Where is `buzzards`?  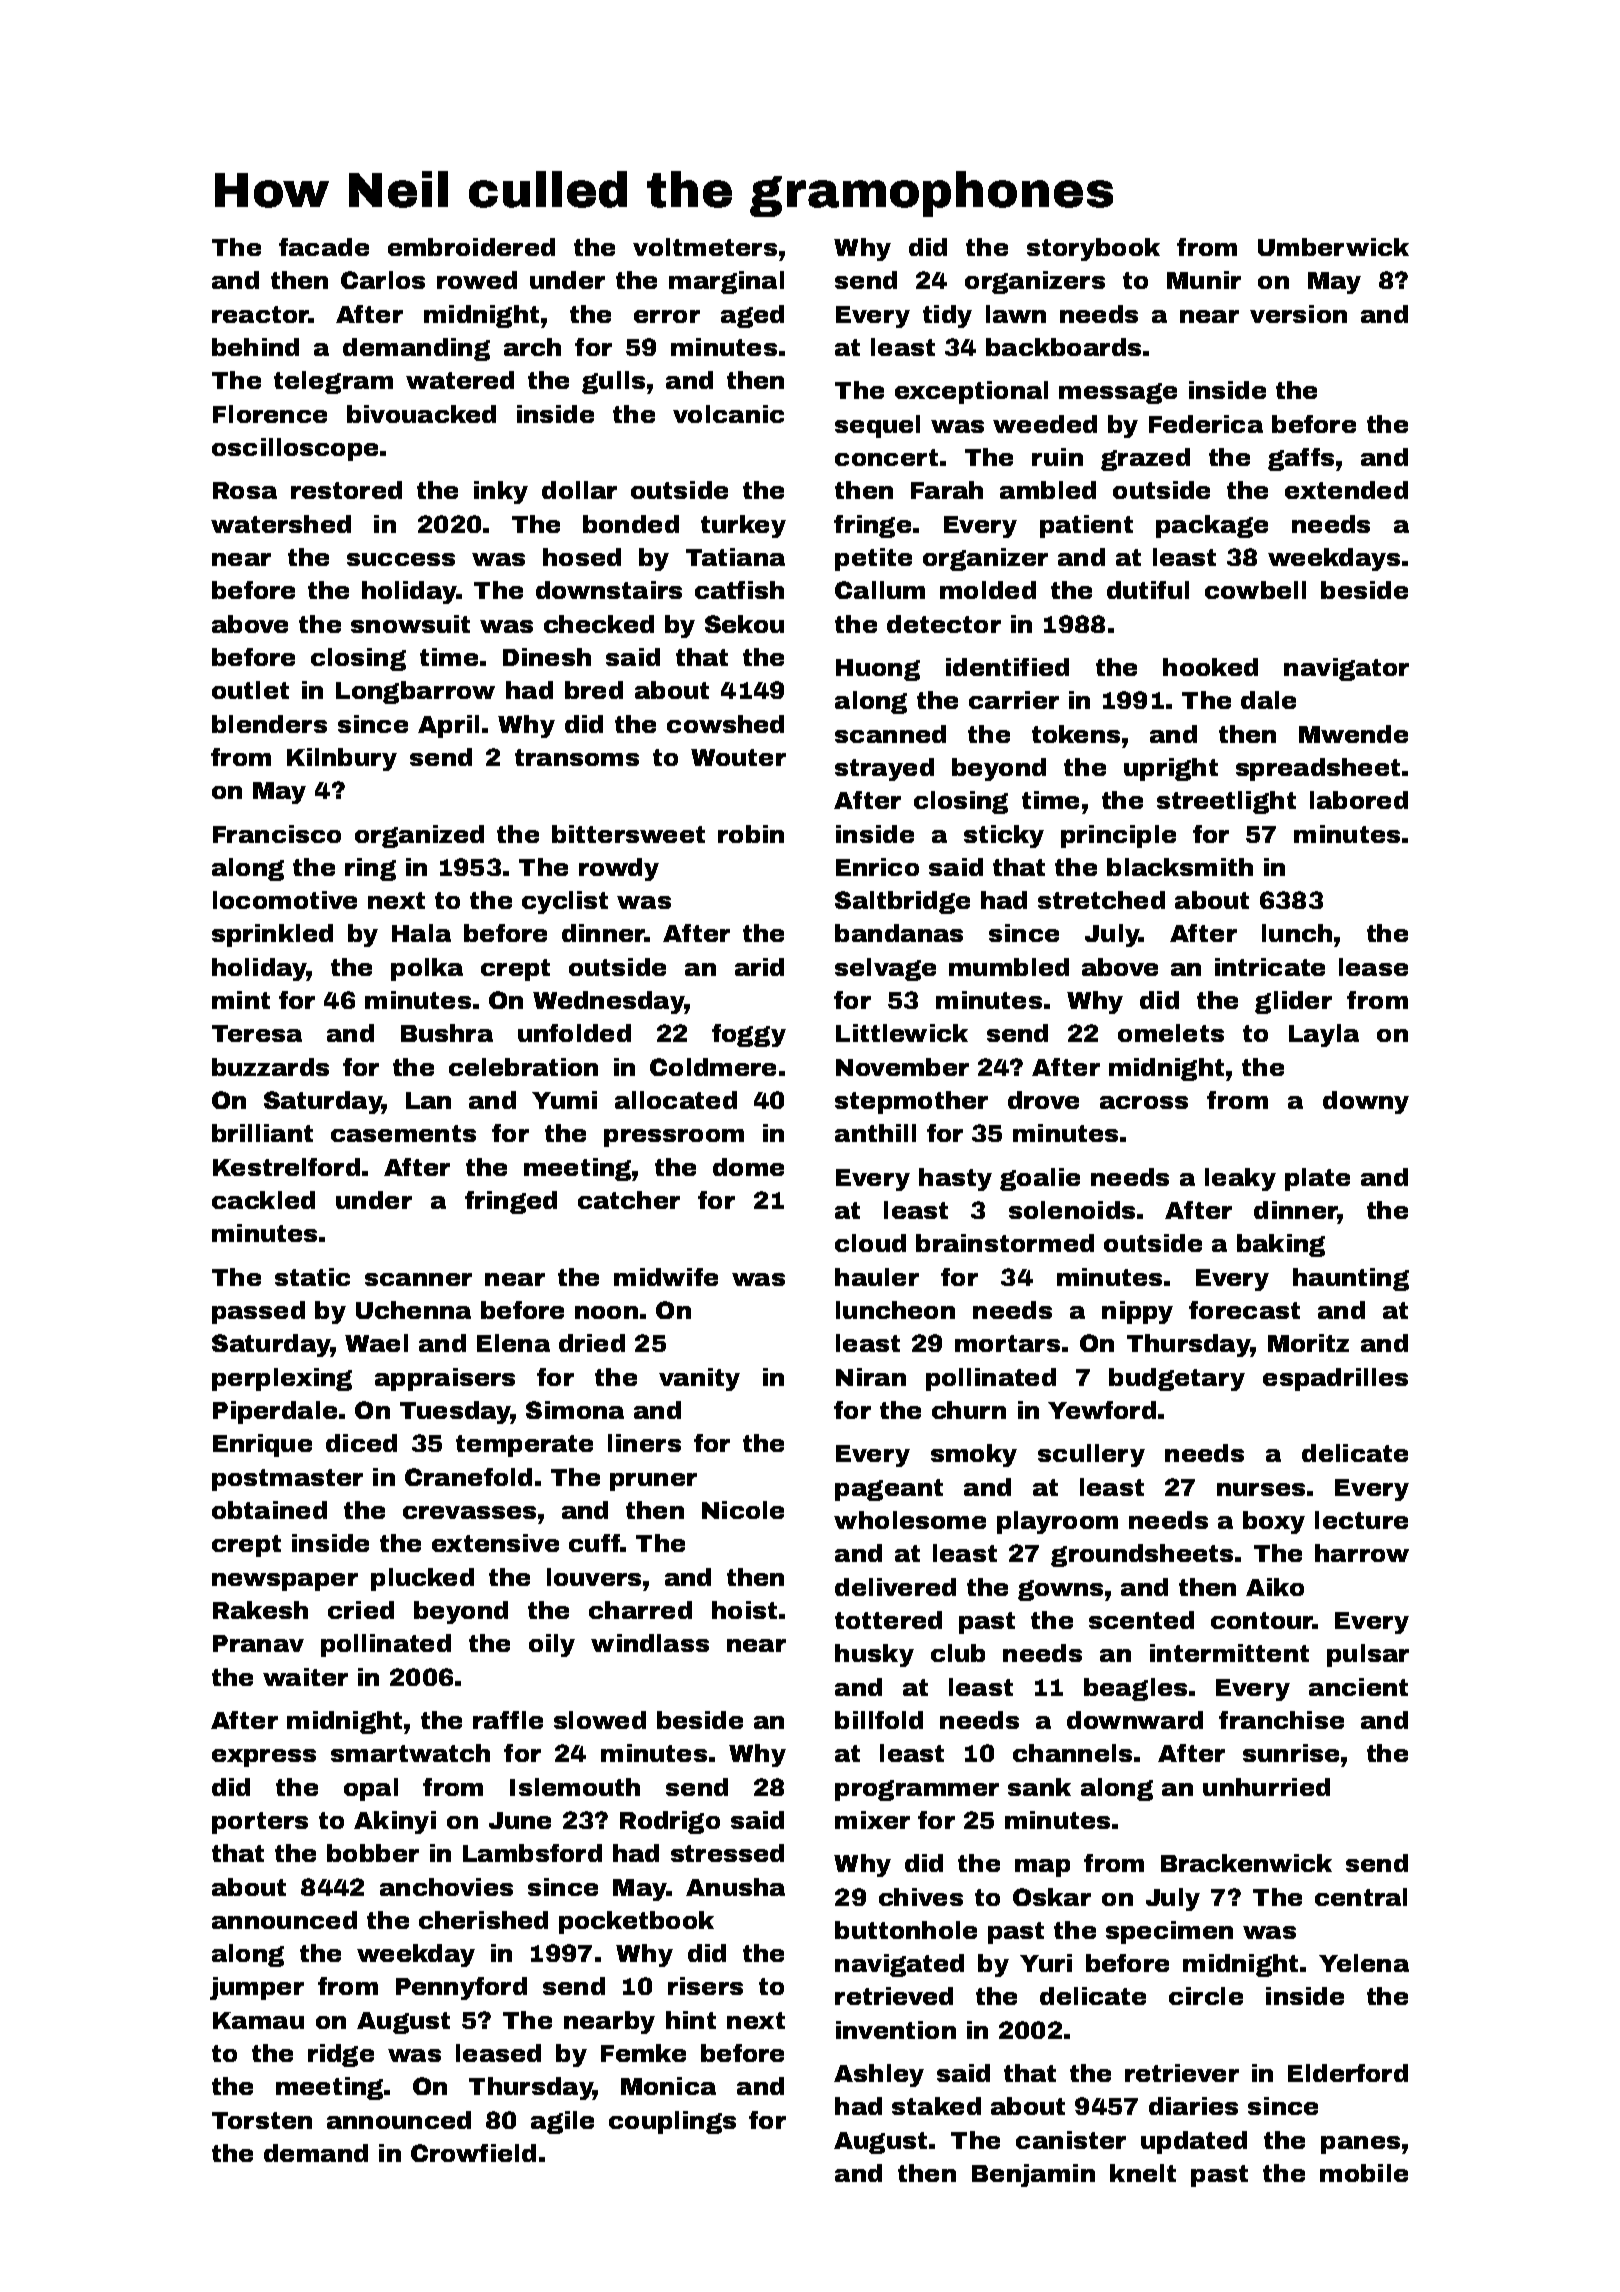 buzzards is located at coordinates (270, 1067).
